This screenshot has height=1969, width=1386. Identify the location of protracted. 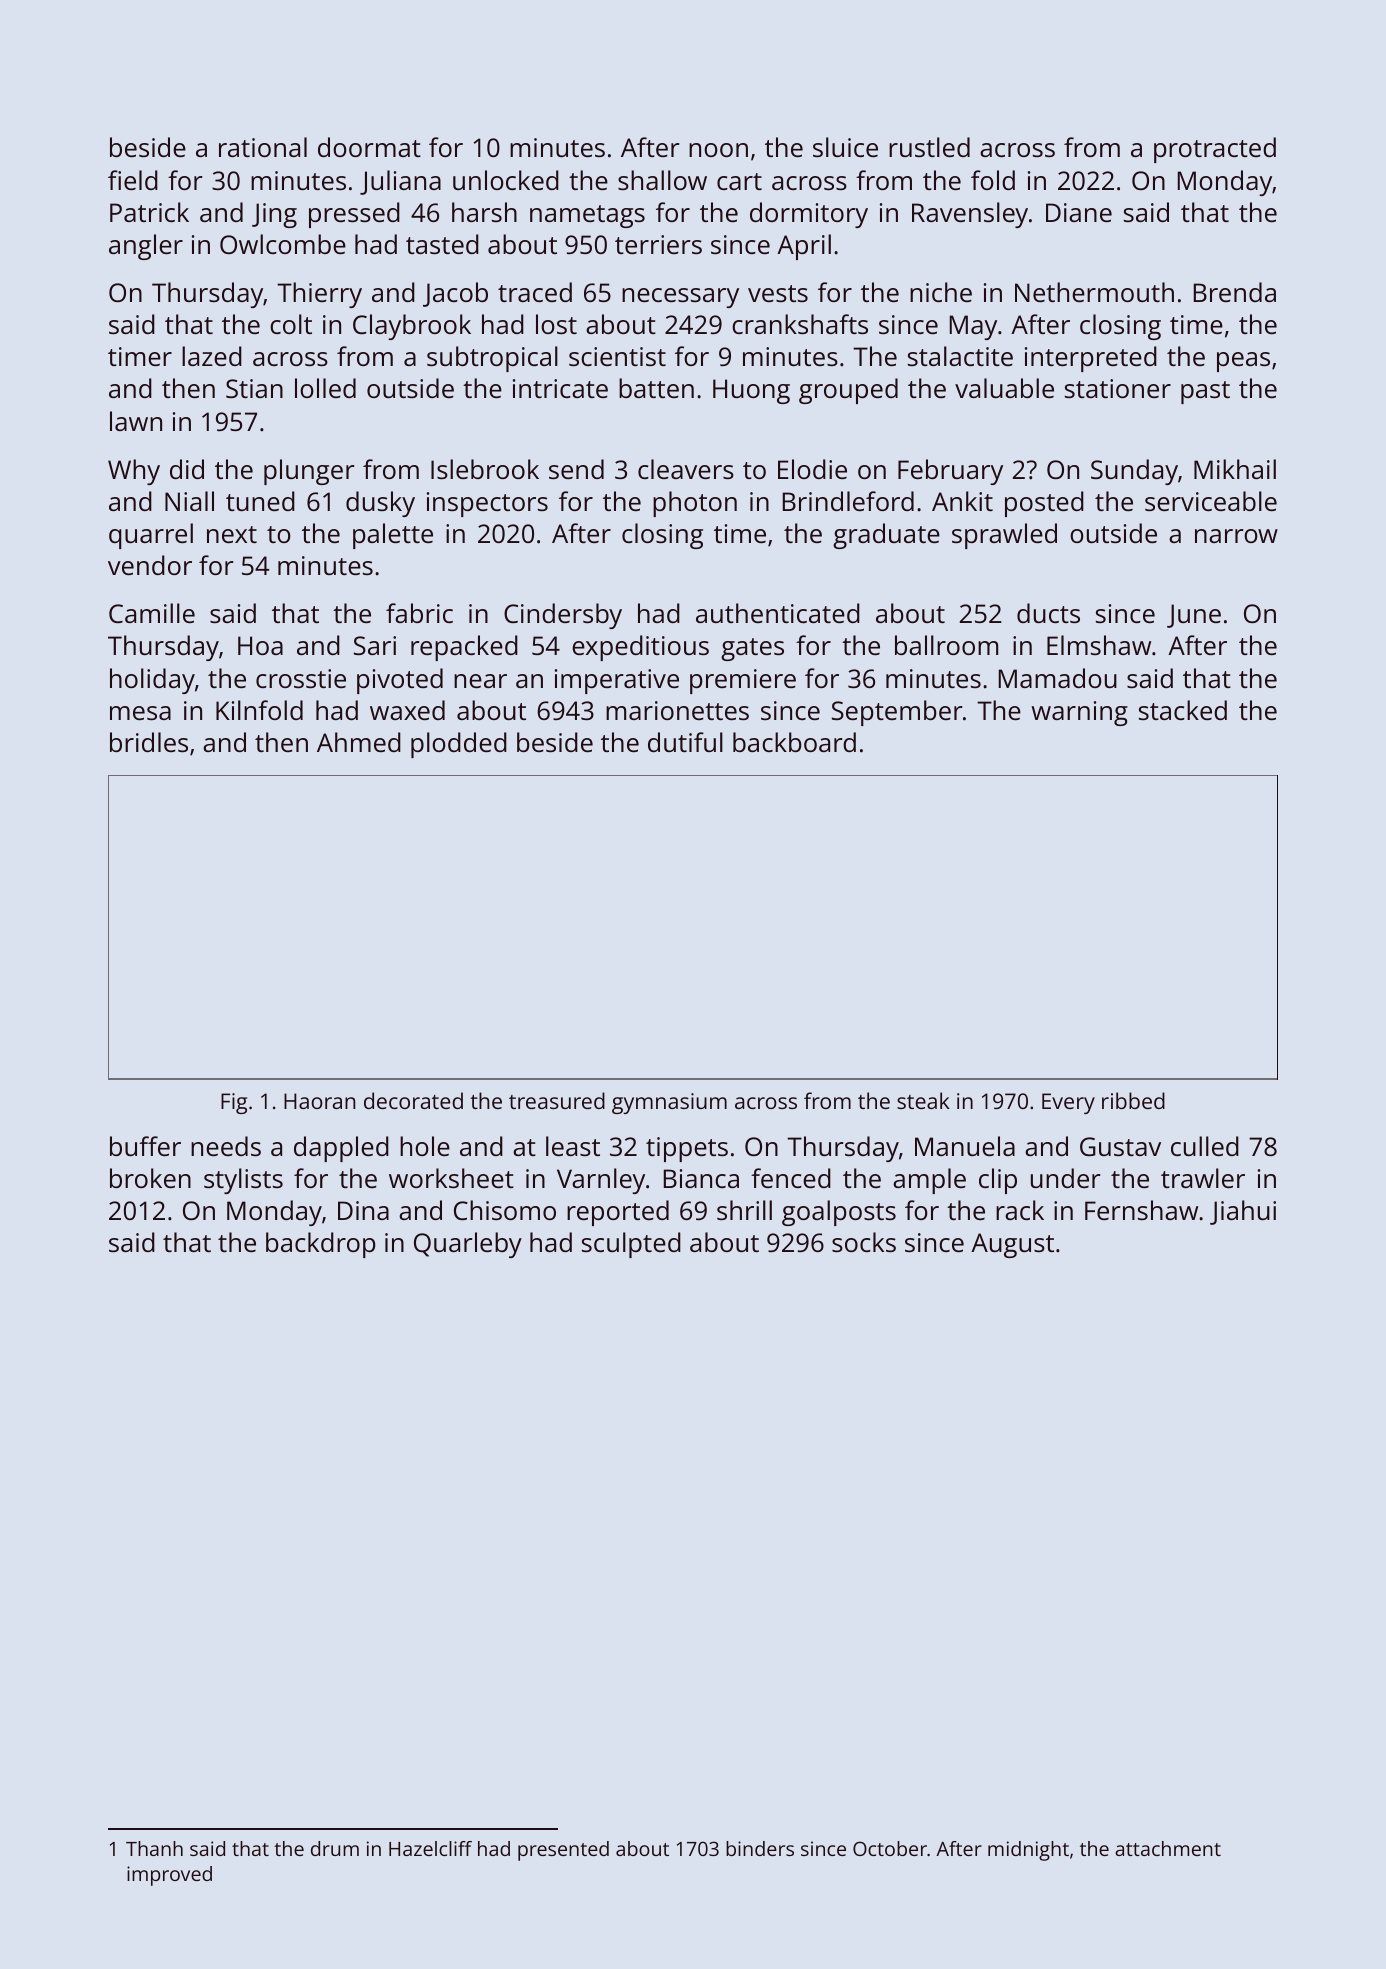
(1215, 150).
